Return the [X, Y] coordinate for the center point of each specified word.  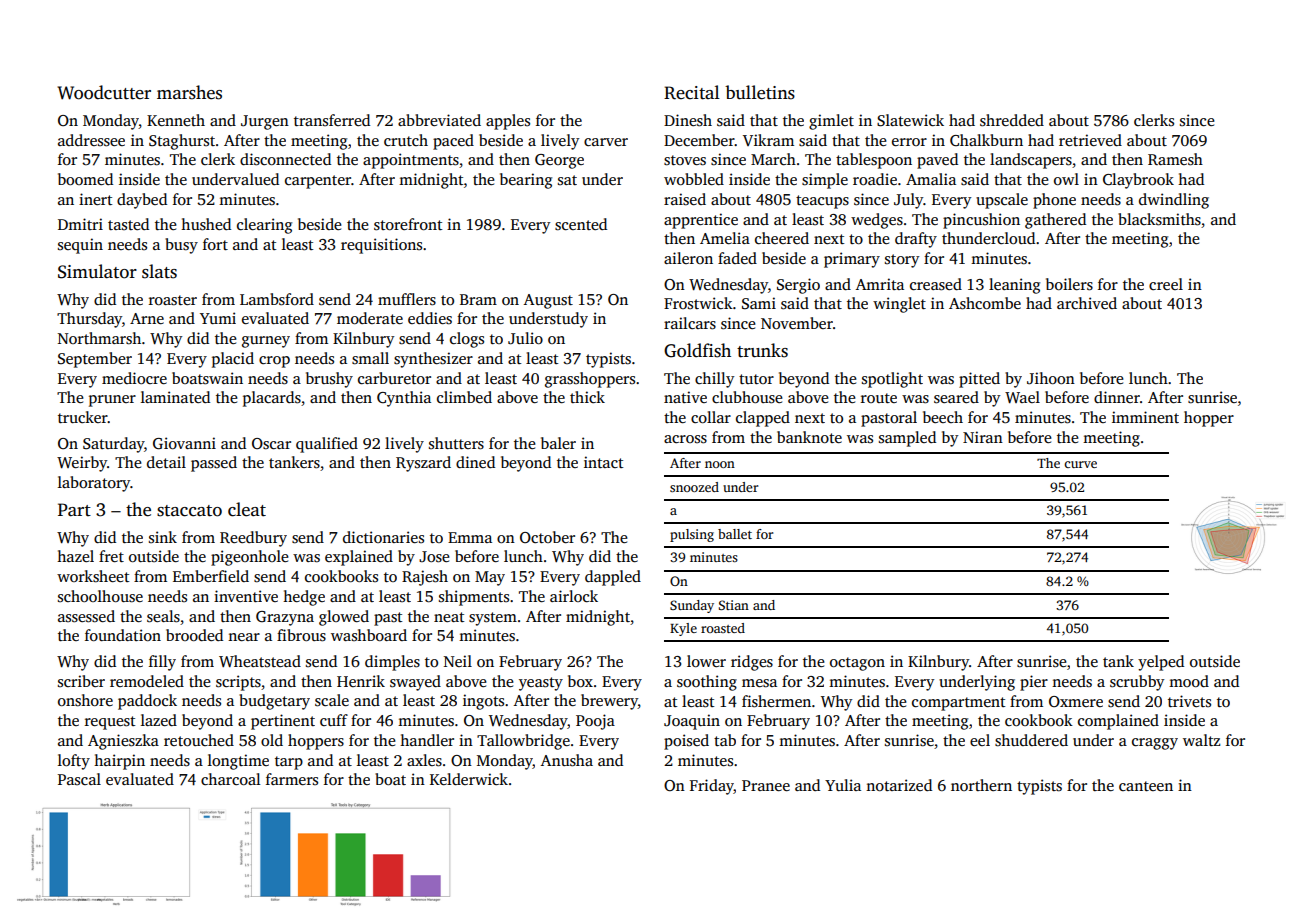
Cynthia [404, 399]
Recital [692, 92]
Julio [525, 338]
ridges [752, 663]
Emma [470, 537]
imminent [1145, 417]
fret [111, 556]
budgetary [274, 702]
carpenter [318, 182]
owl [1066, 179]
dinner [1117, 397]
